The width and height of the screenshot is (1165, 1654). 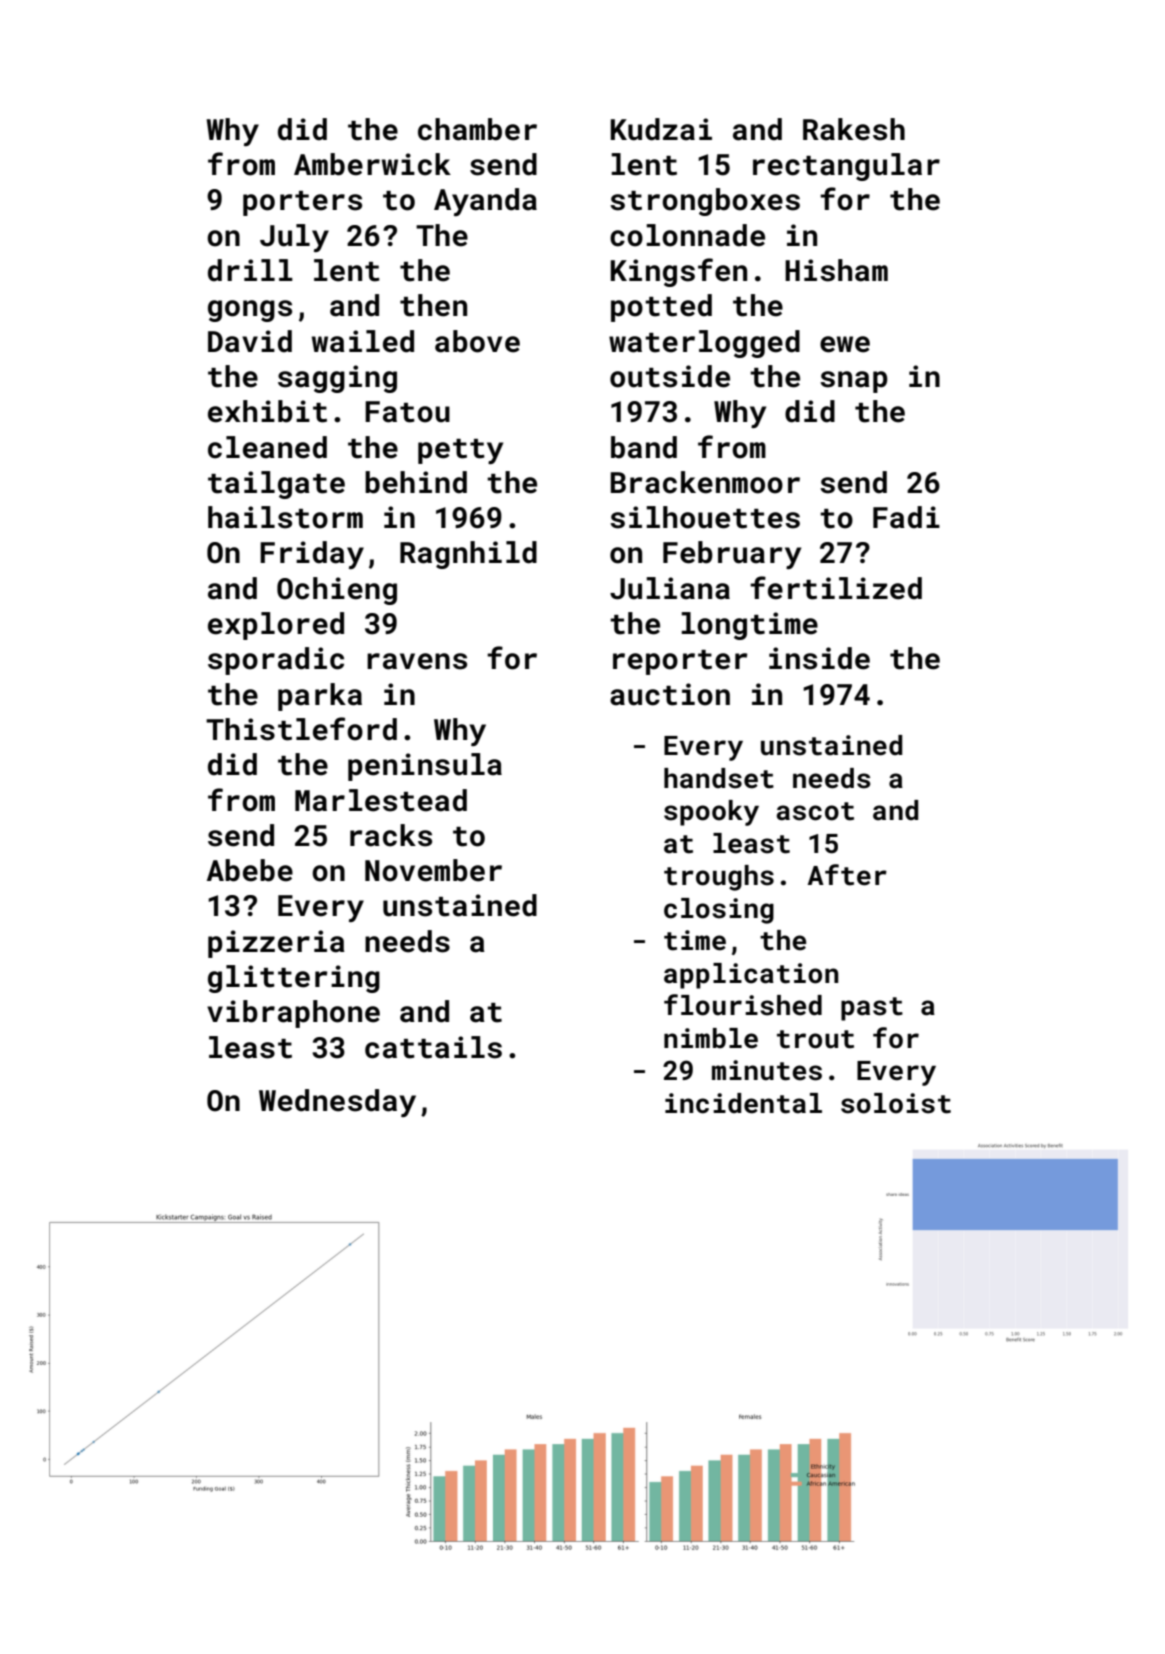 I want to click on drill, so click(x=250, y=270).
